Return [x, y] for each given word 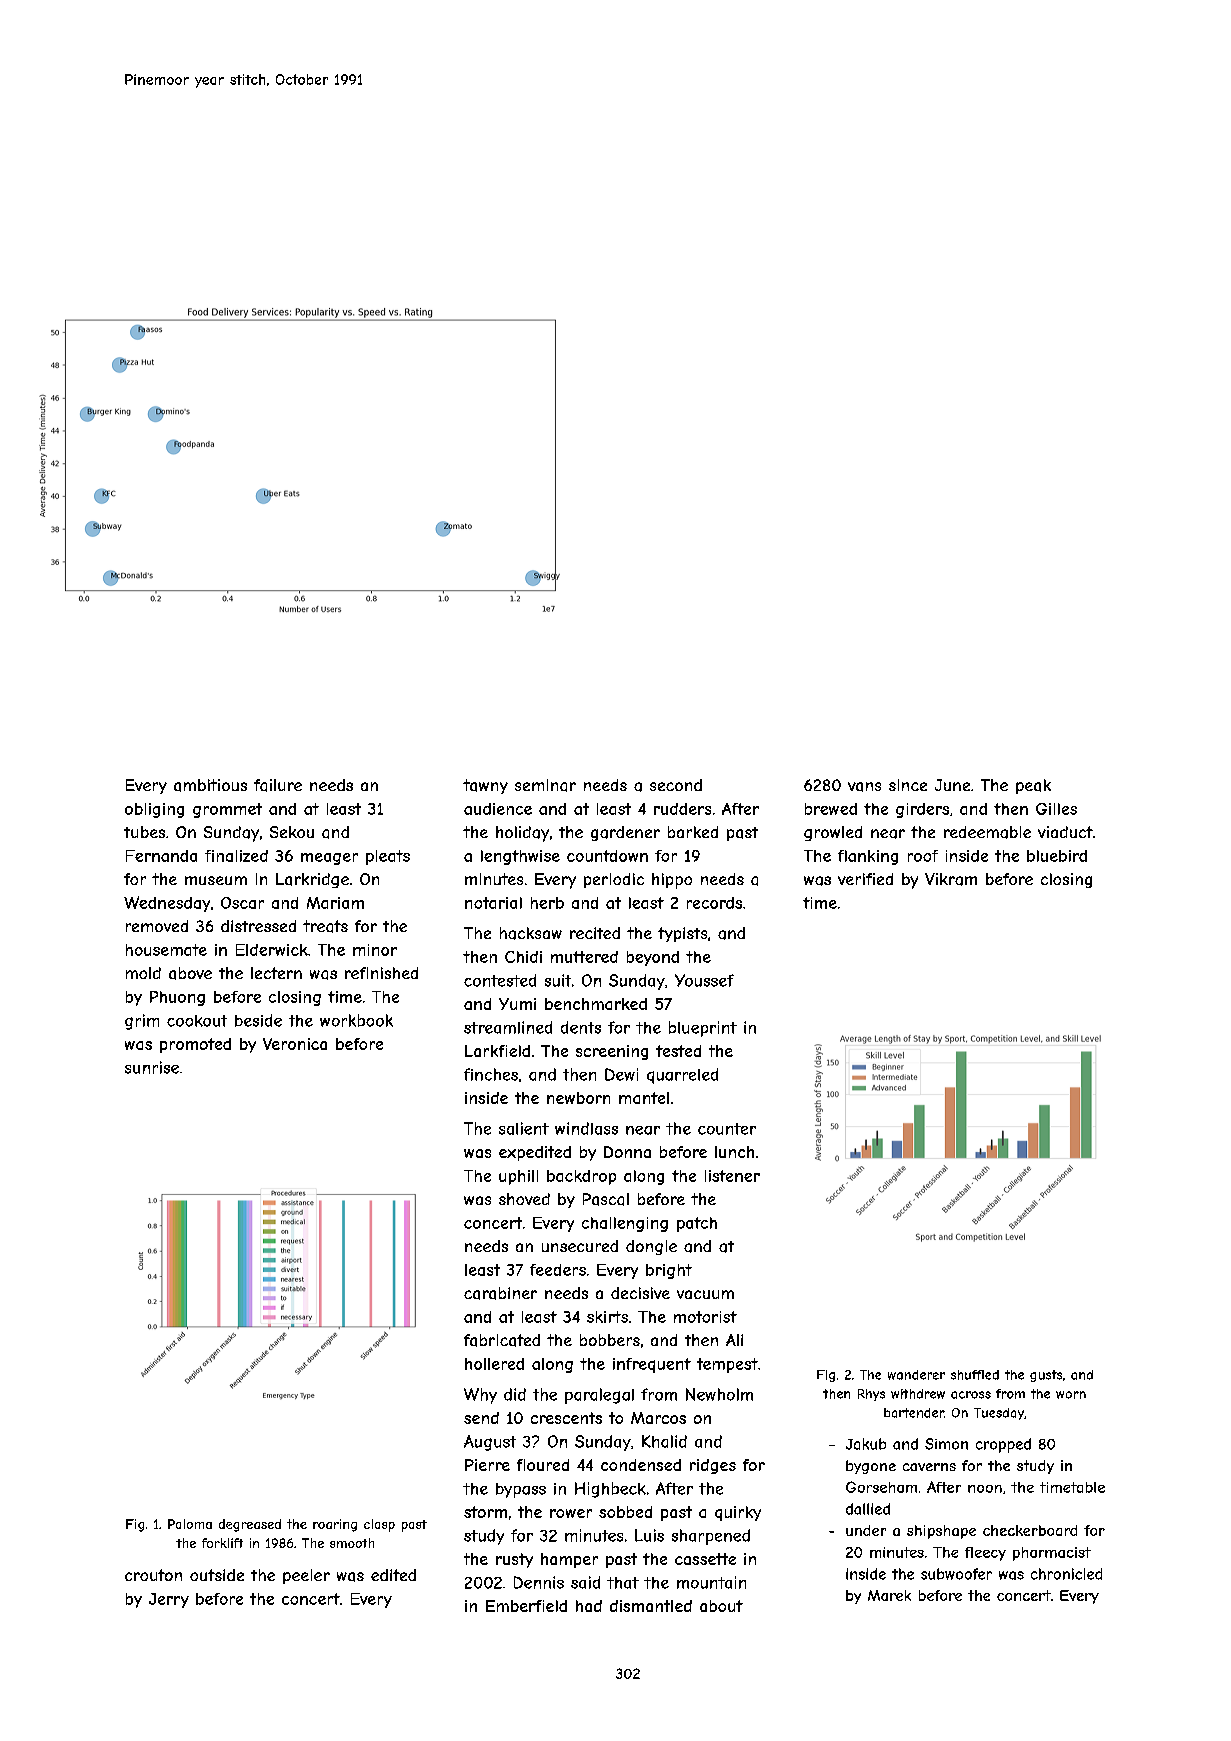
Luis [649, 1535]
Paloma [190, 1524]
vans [864, 787]
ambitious [210, 785]
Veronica [295, 1044]
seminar [545, 785]
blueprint [703, 1029]
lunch [734, 1152]
